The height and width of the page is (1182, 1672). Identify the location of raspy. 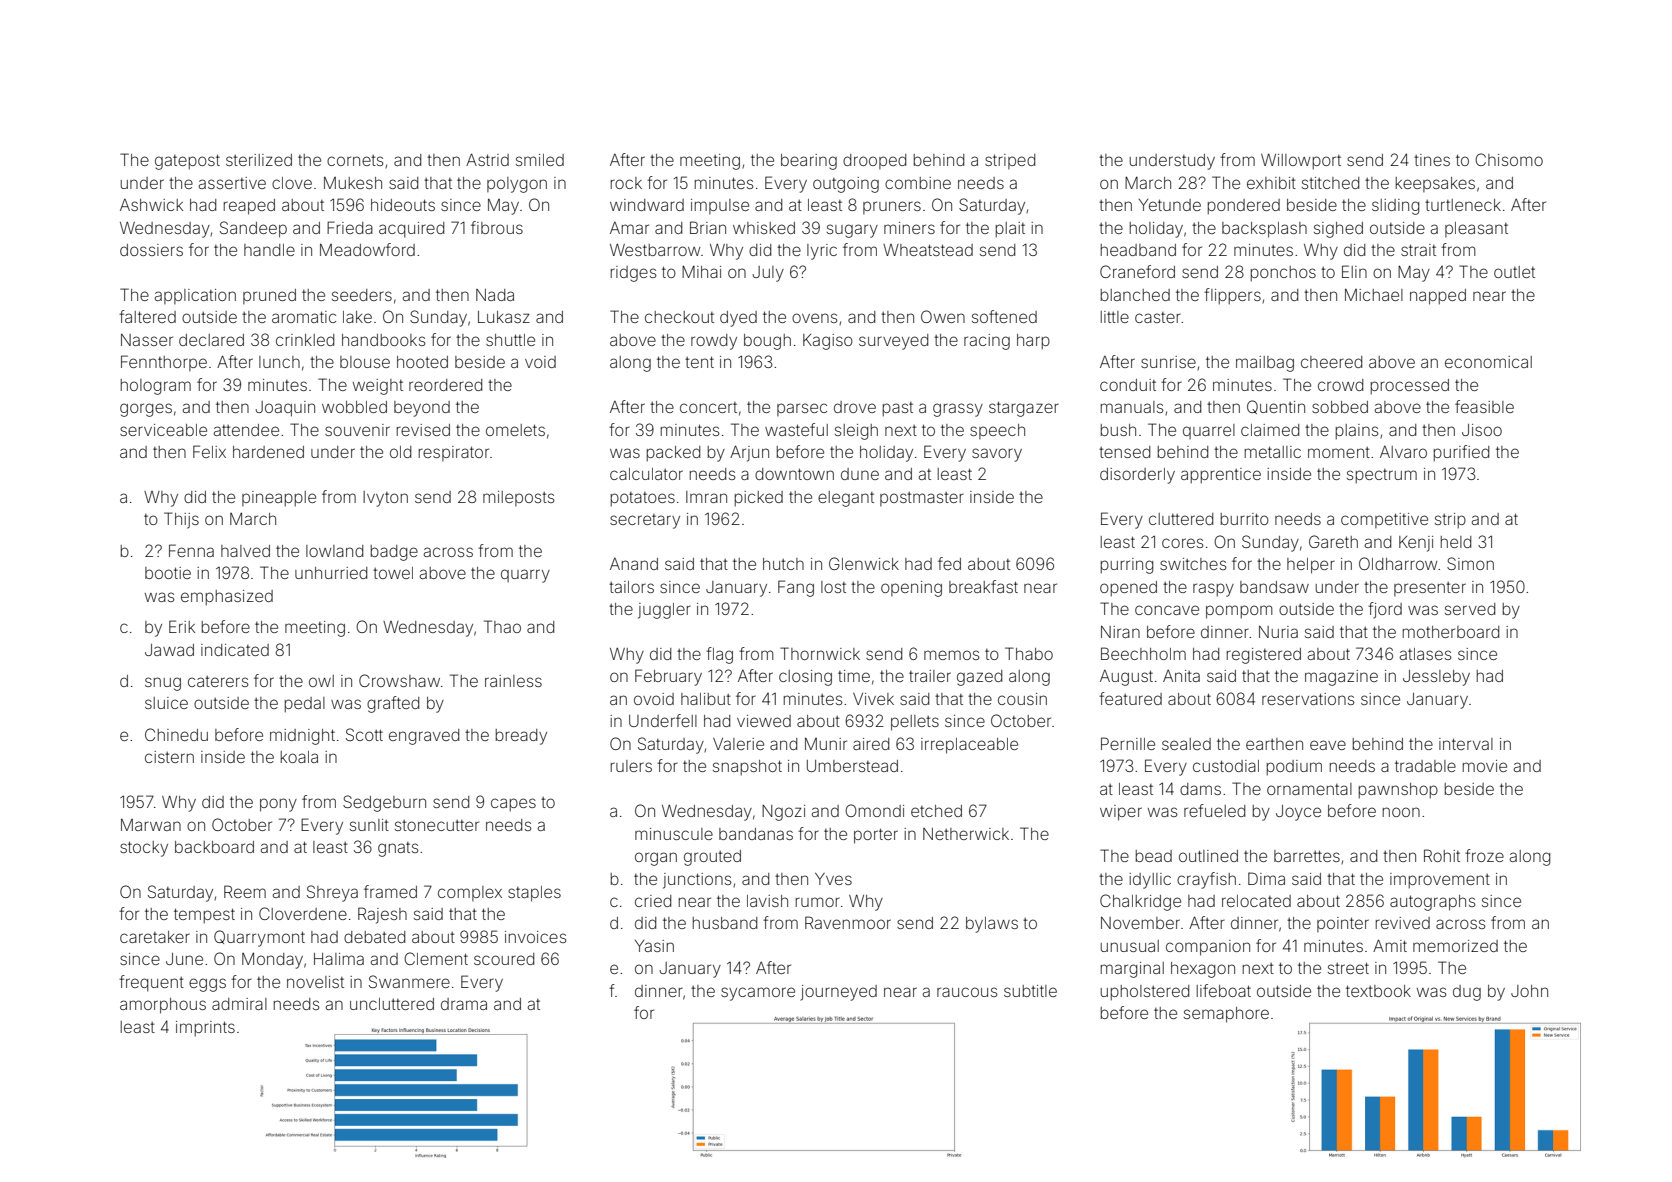
(1213, 590).
